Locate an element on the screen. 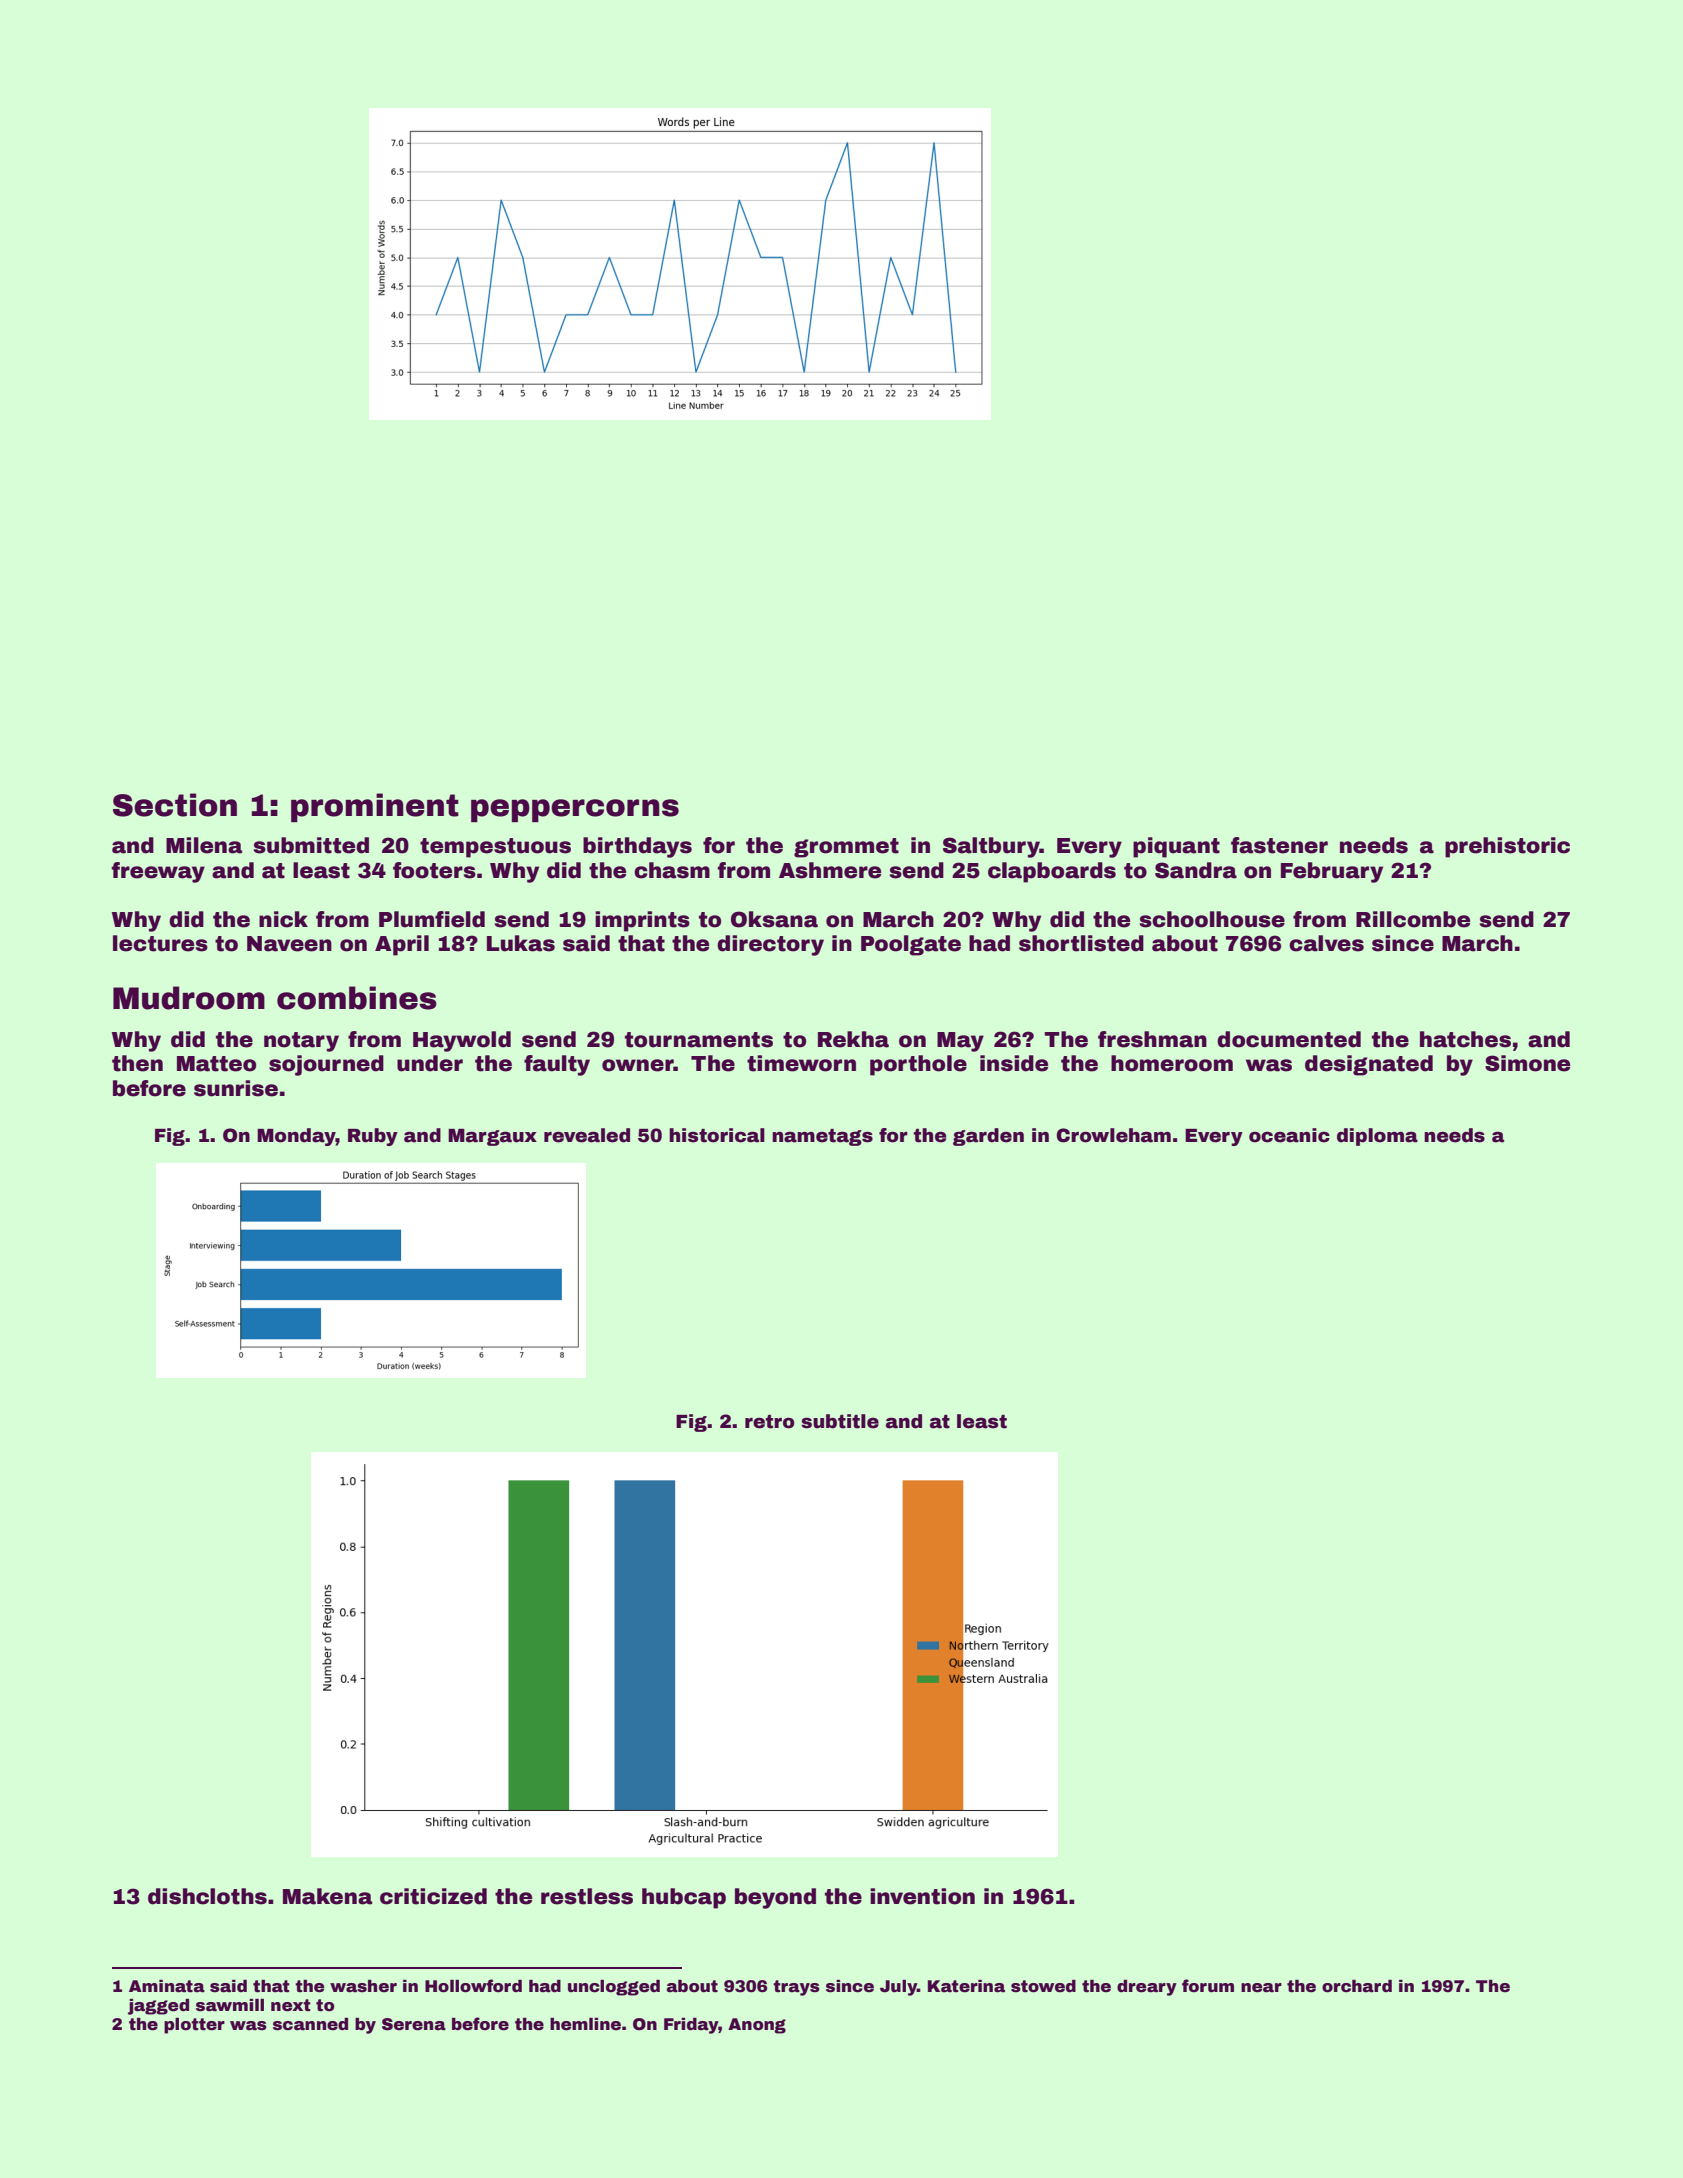  garden is located at coordinates (988, 1137).
